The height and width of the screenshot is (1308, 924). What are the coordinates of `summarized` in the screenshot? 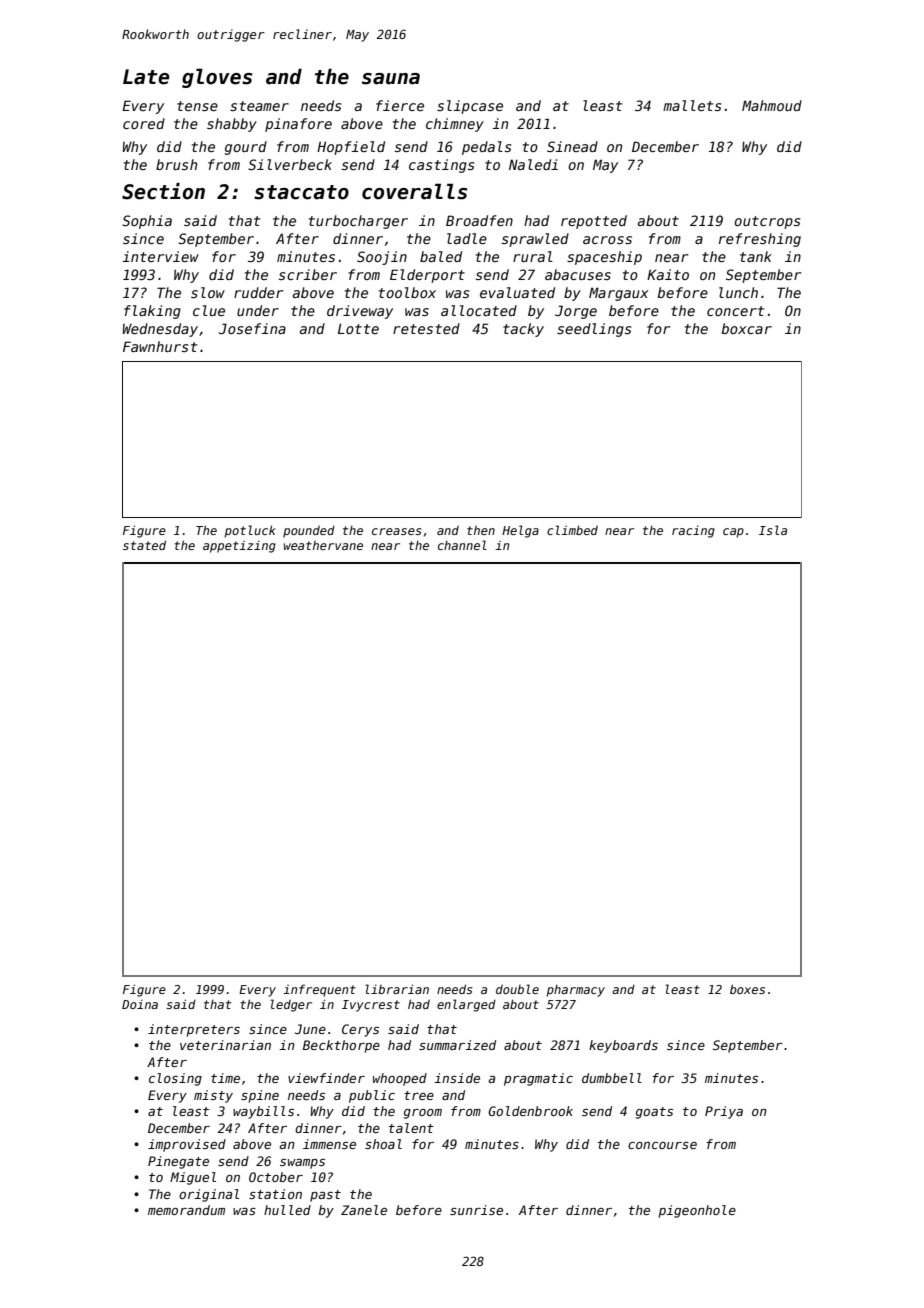 It's located at (457, 1045).
